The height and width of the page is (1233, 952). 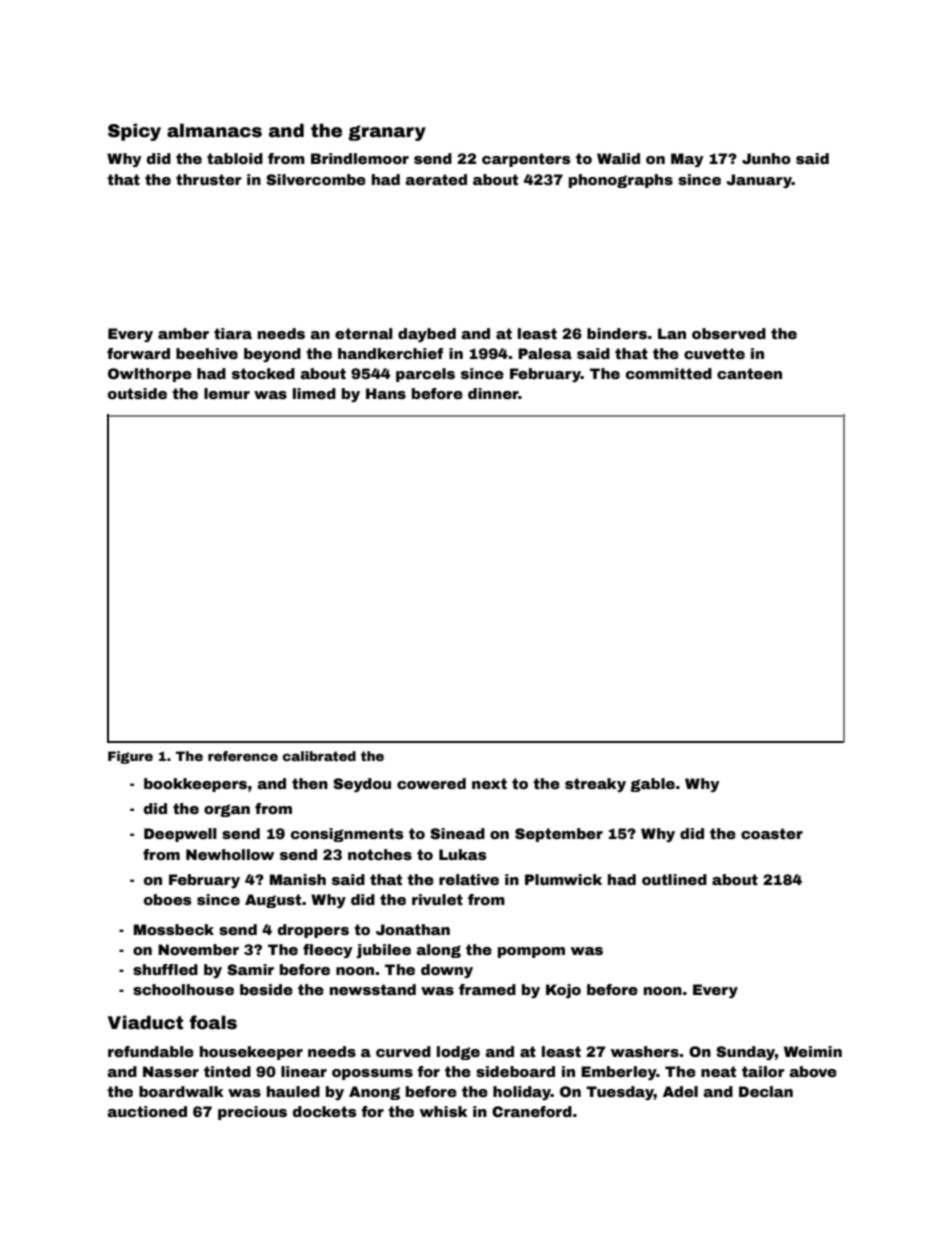 What do you see at coordinates (493, 393) in the page?
I see `dinner` at bounding box center [493, 393].
